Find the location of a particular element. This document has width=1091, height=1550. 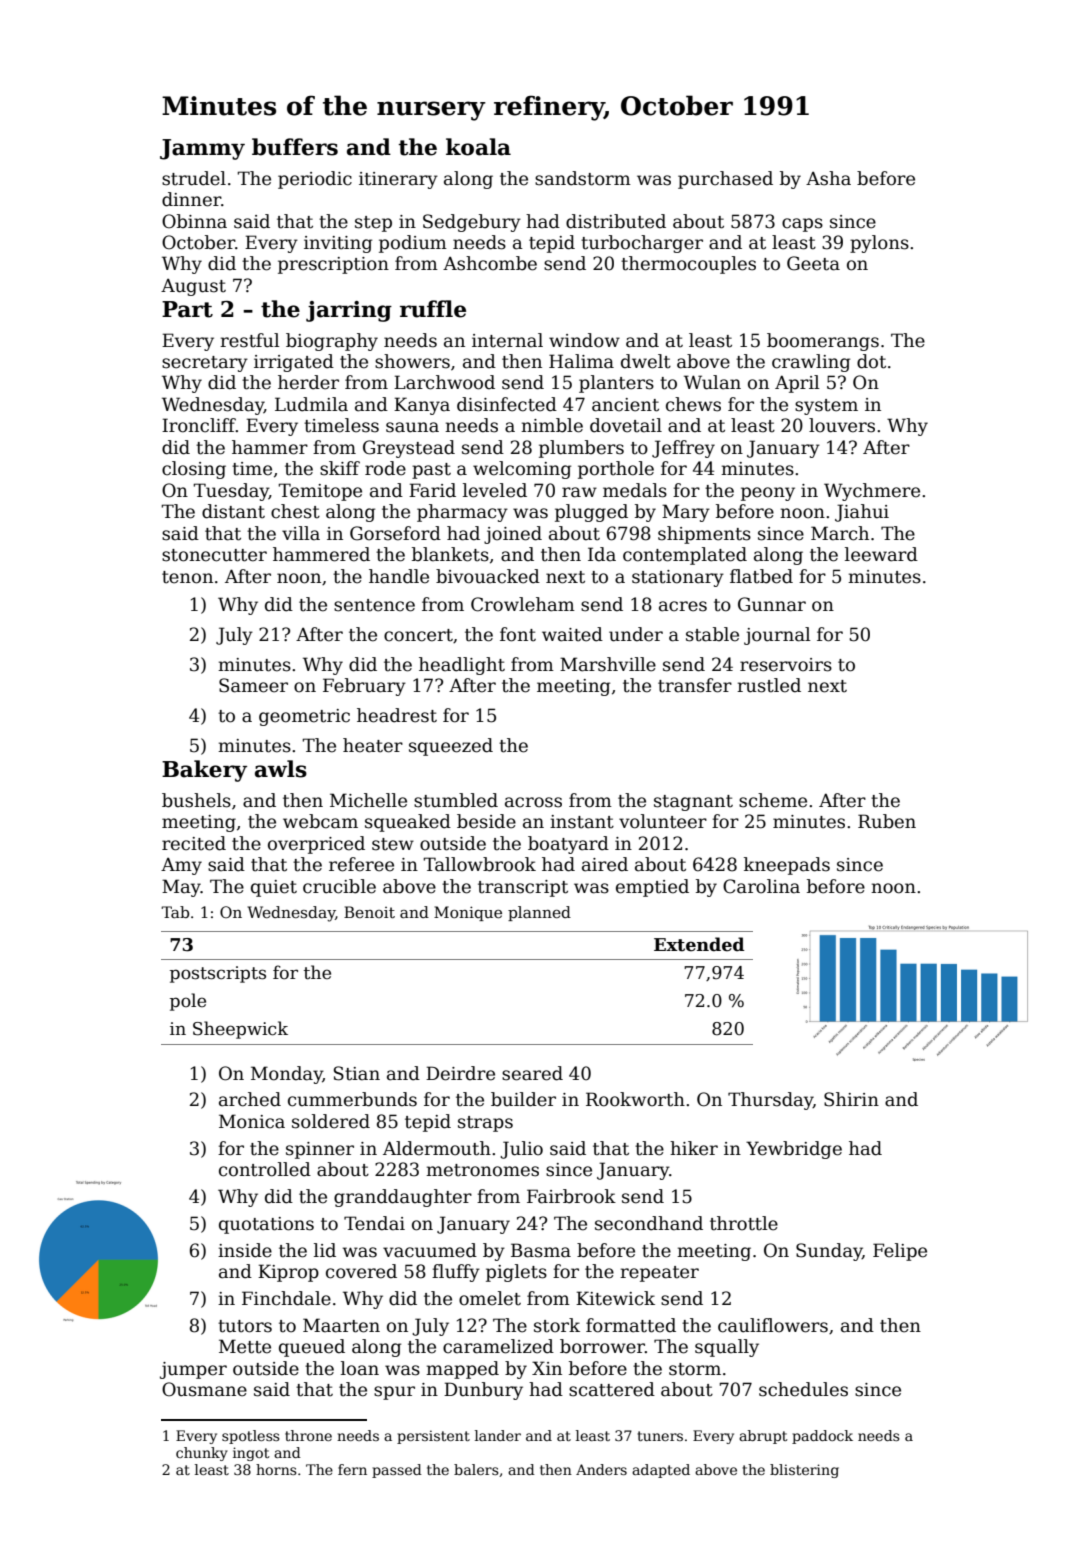

secretary is located at coordinates (205, 364).
